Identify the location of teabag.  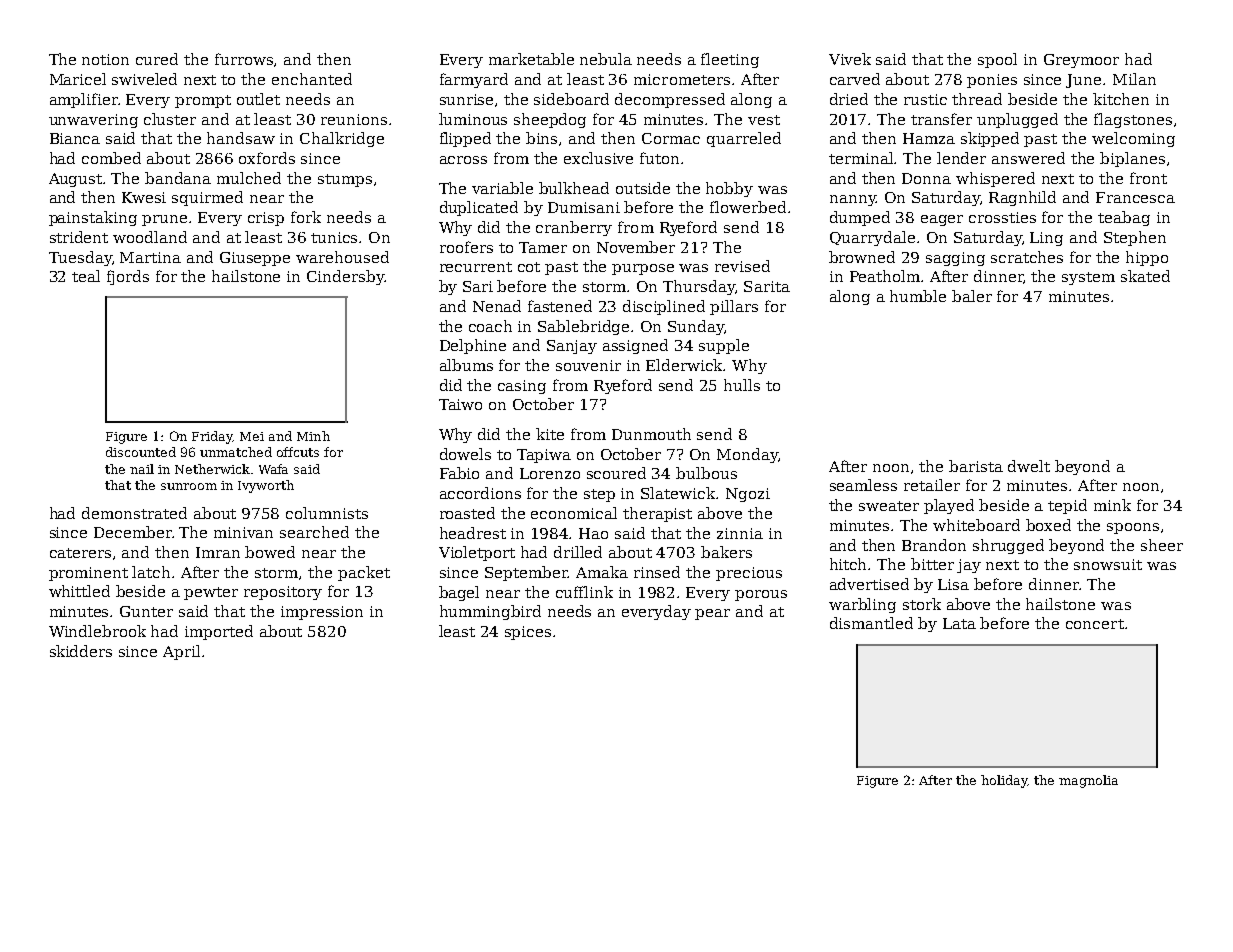
(1124, 218).
